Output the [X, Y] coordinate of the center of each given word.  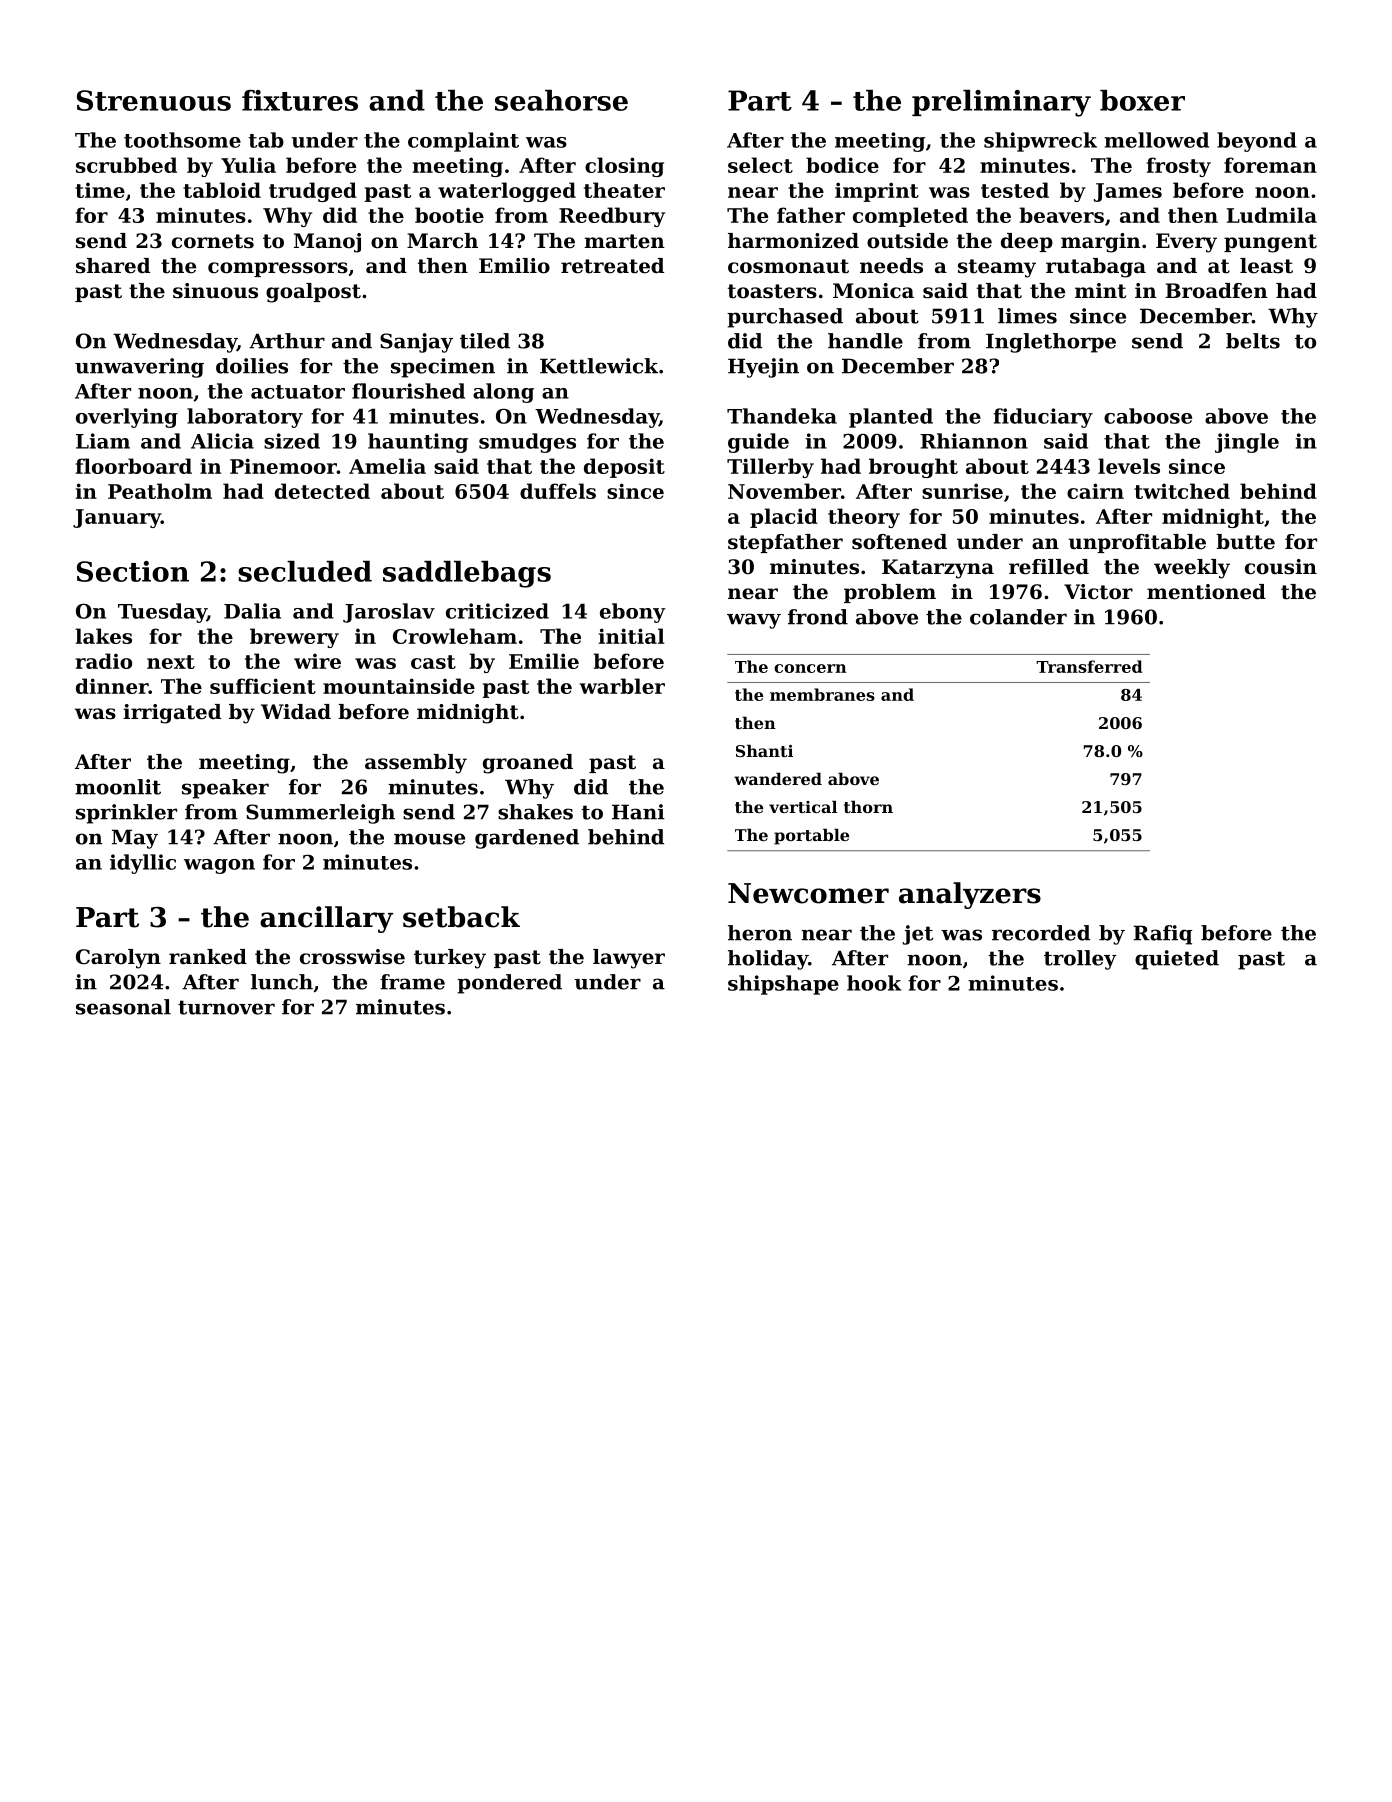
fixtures [300, 100]
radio [103, 661]
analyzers [970, 895]
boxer [1142, 100]
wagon [219, 866]
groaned [528, 764]
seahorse [561, 100]
